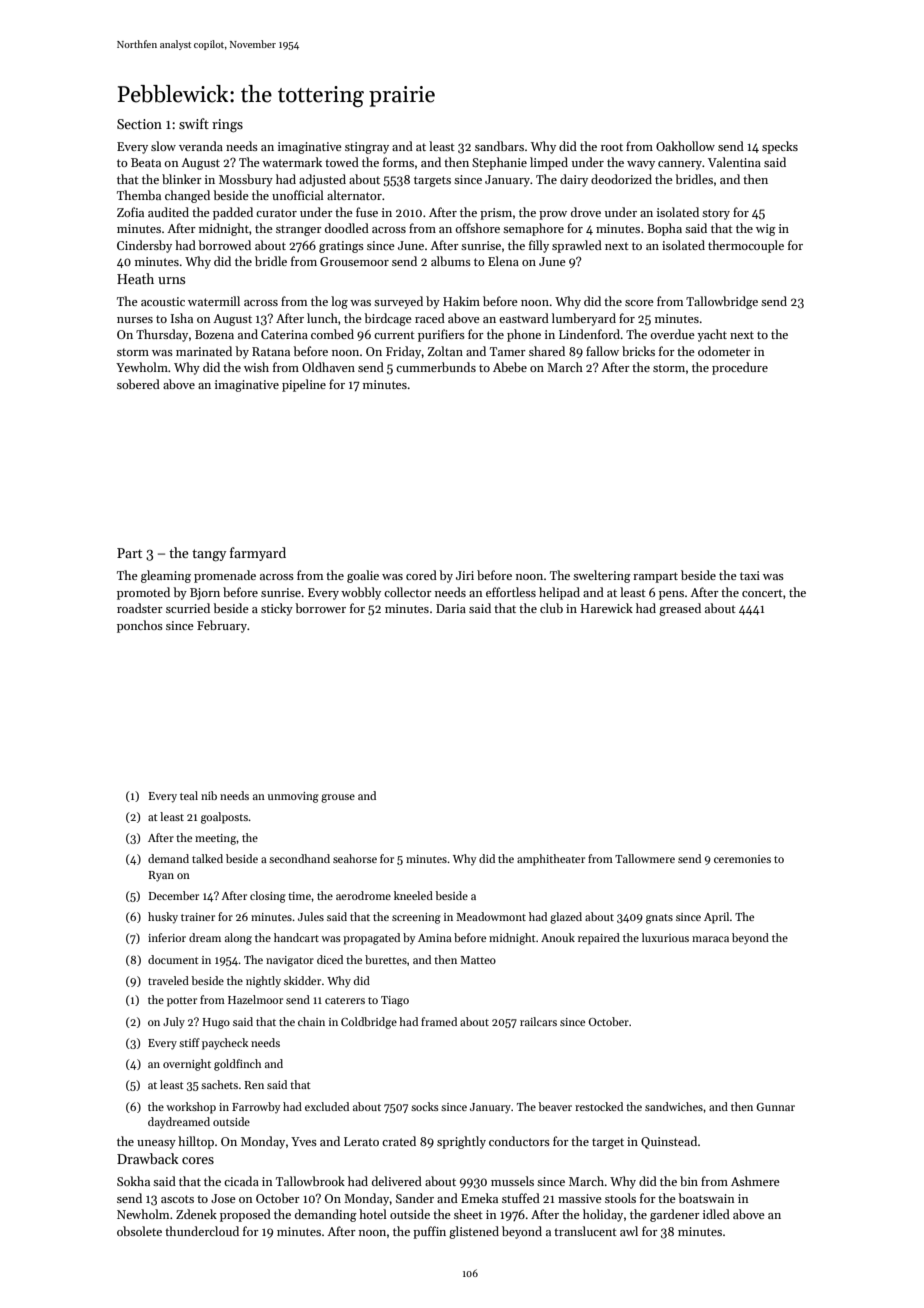 The height and width of the screenshot is (1308, 924). What do you see at coordinates (602, 576) in the screenshot?
I see `sweltering` at bounding box center [602, 576].
